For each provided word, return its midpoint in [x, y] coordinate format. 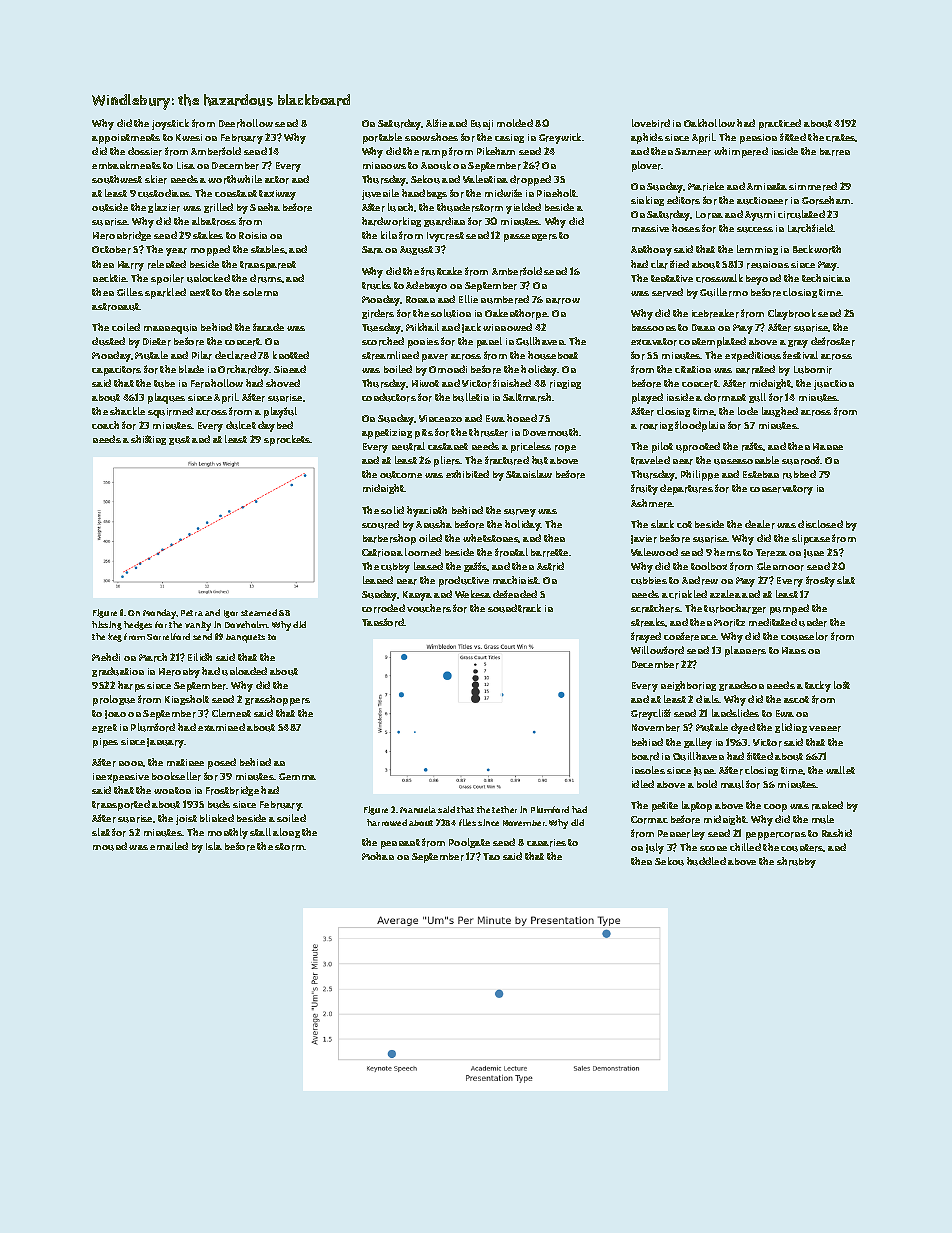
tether [504, 809]
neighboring [688, 686]
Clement [231, 713]
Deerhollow [246, 123]
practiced [780, 124]
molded [515, 123]
